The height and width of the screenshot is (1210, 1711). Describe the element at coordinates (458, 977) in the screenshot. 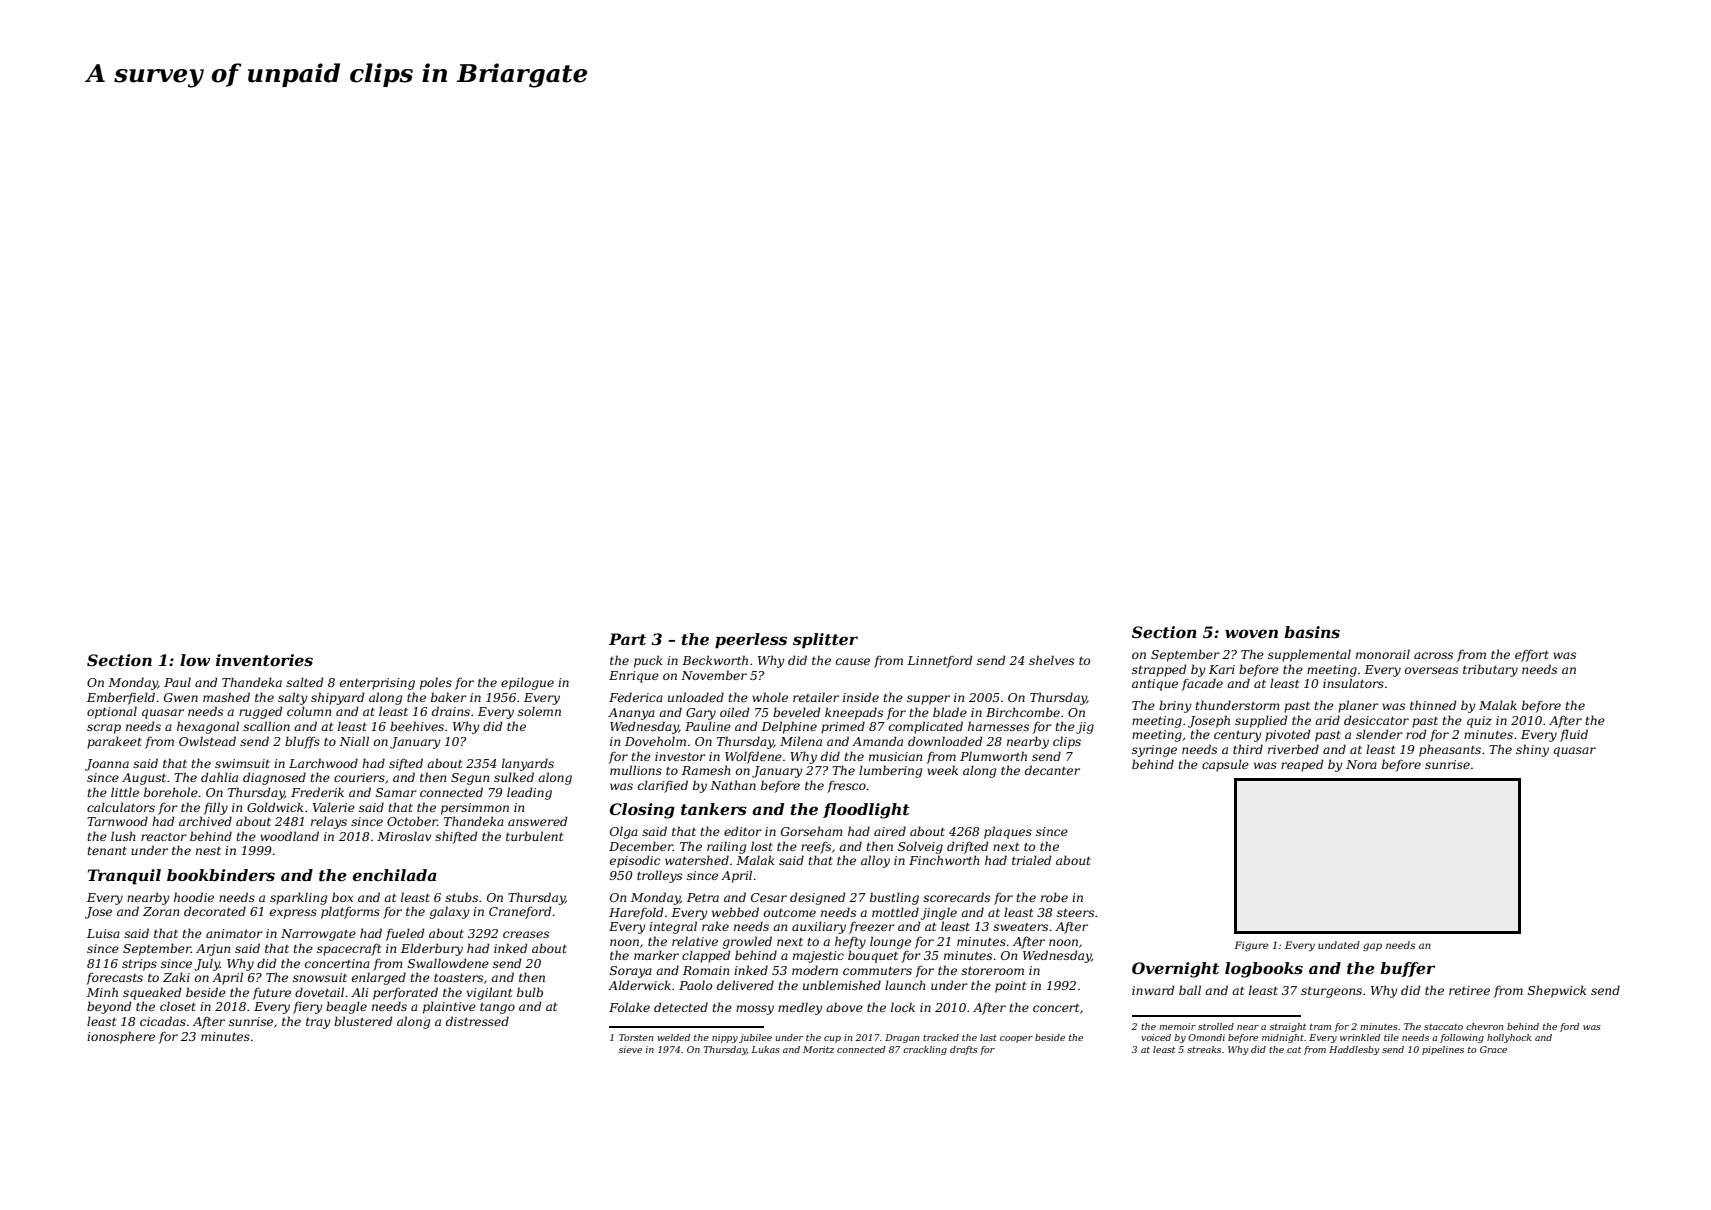

I see `toasters` at that location.
